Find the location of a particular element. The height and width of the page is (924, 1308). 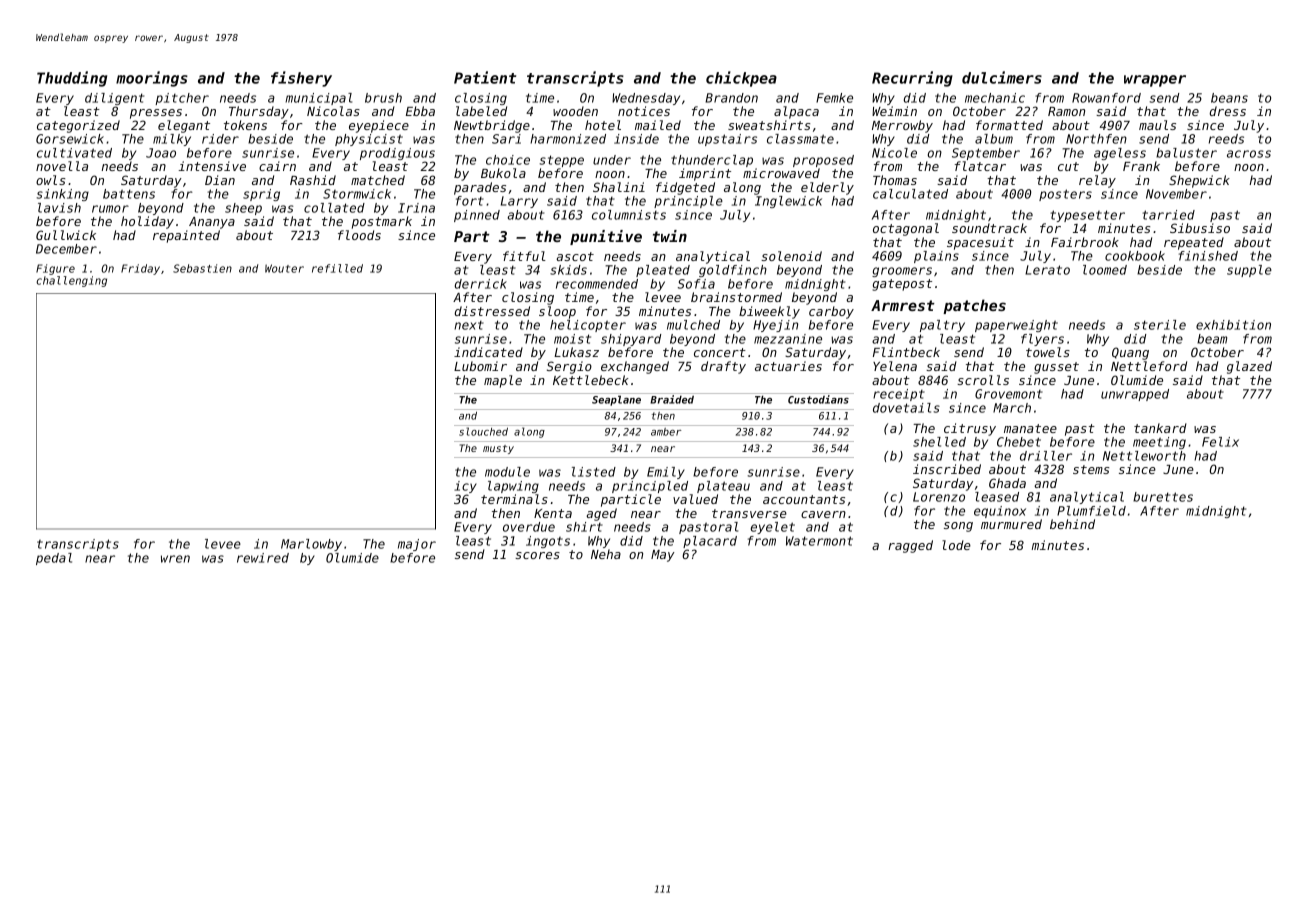

September is located at coordinates (986, 154).
